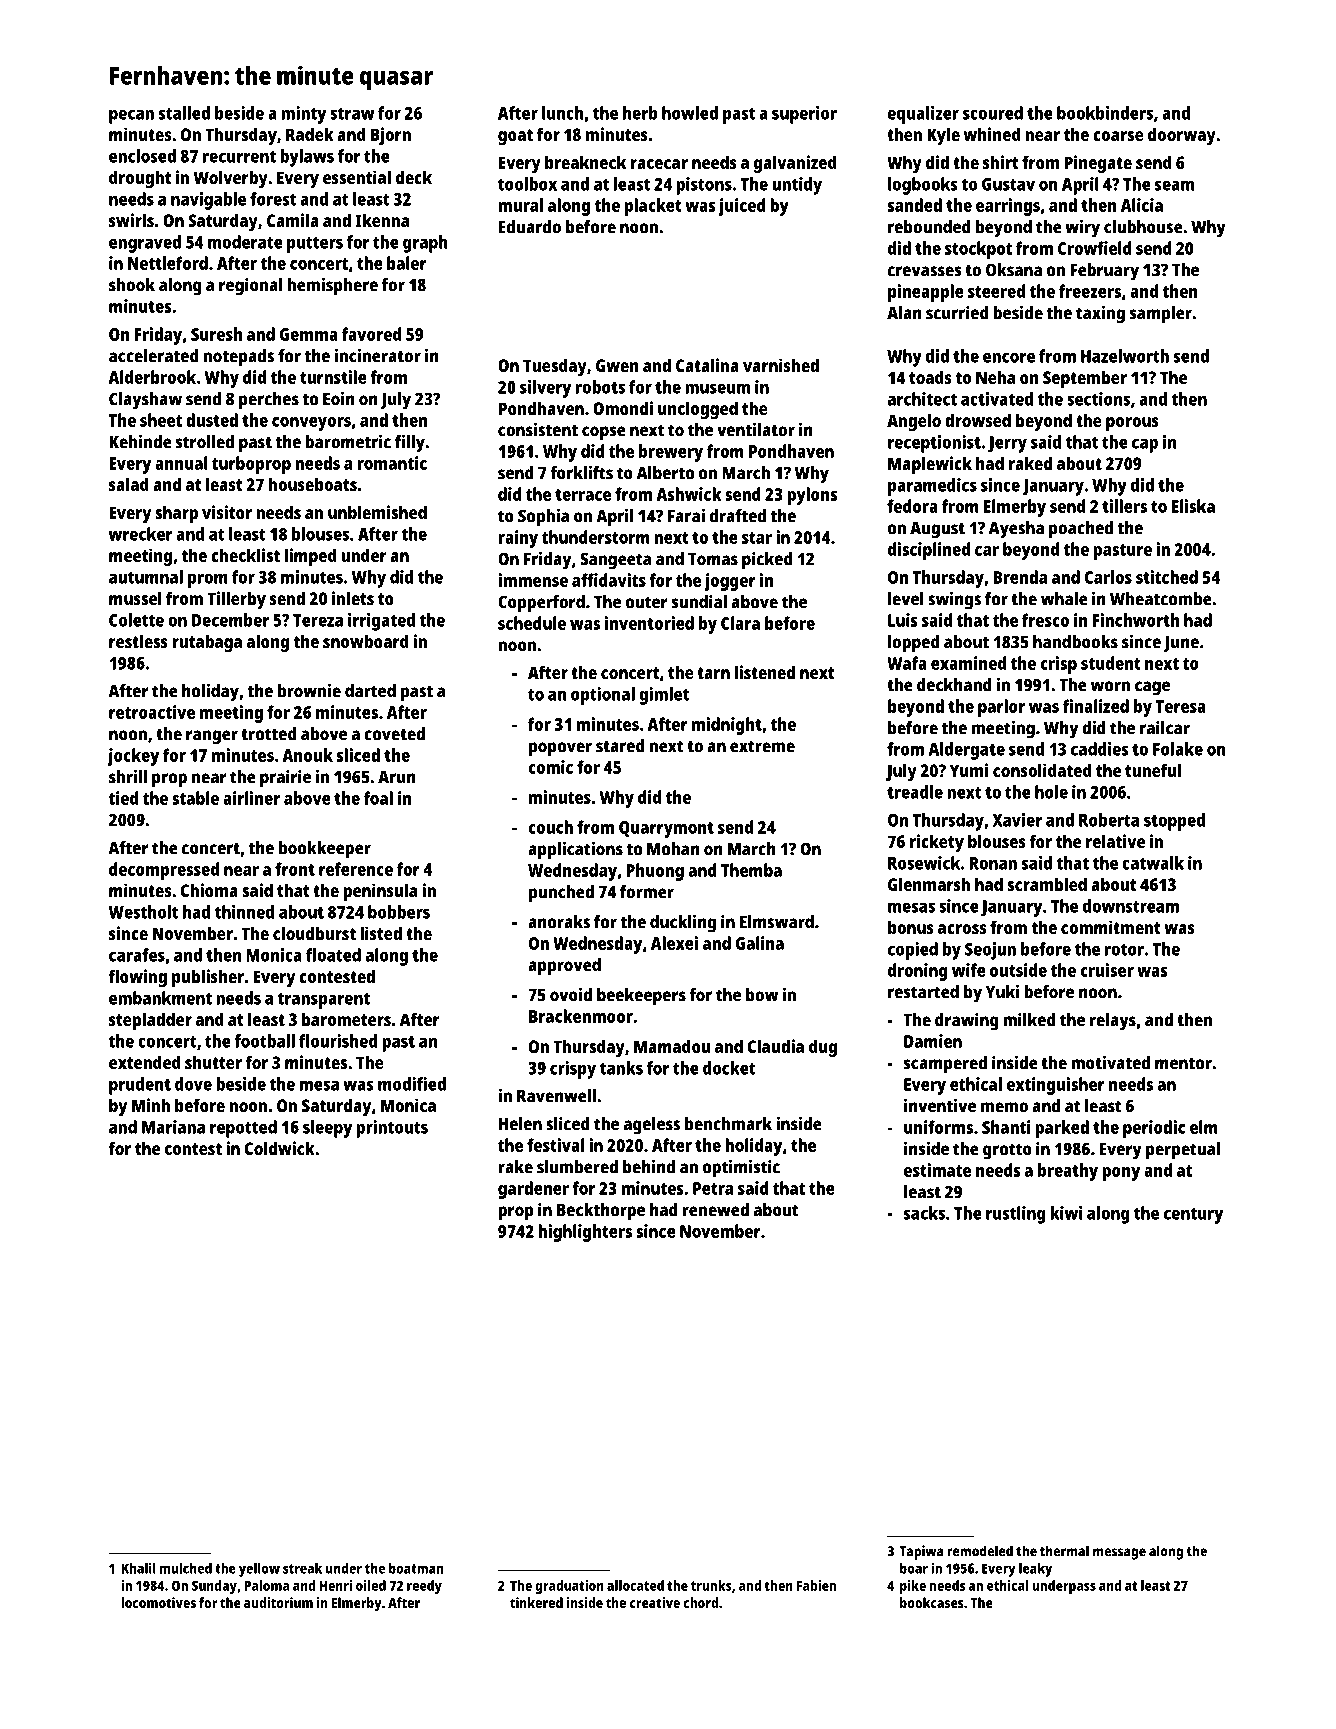 This page has width=1336, height=1729. What do you see at coordinates (520, 205) in the page?
I see `mural` at bounding box center [520, 205].
